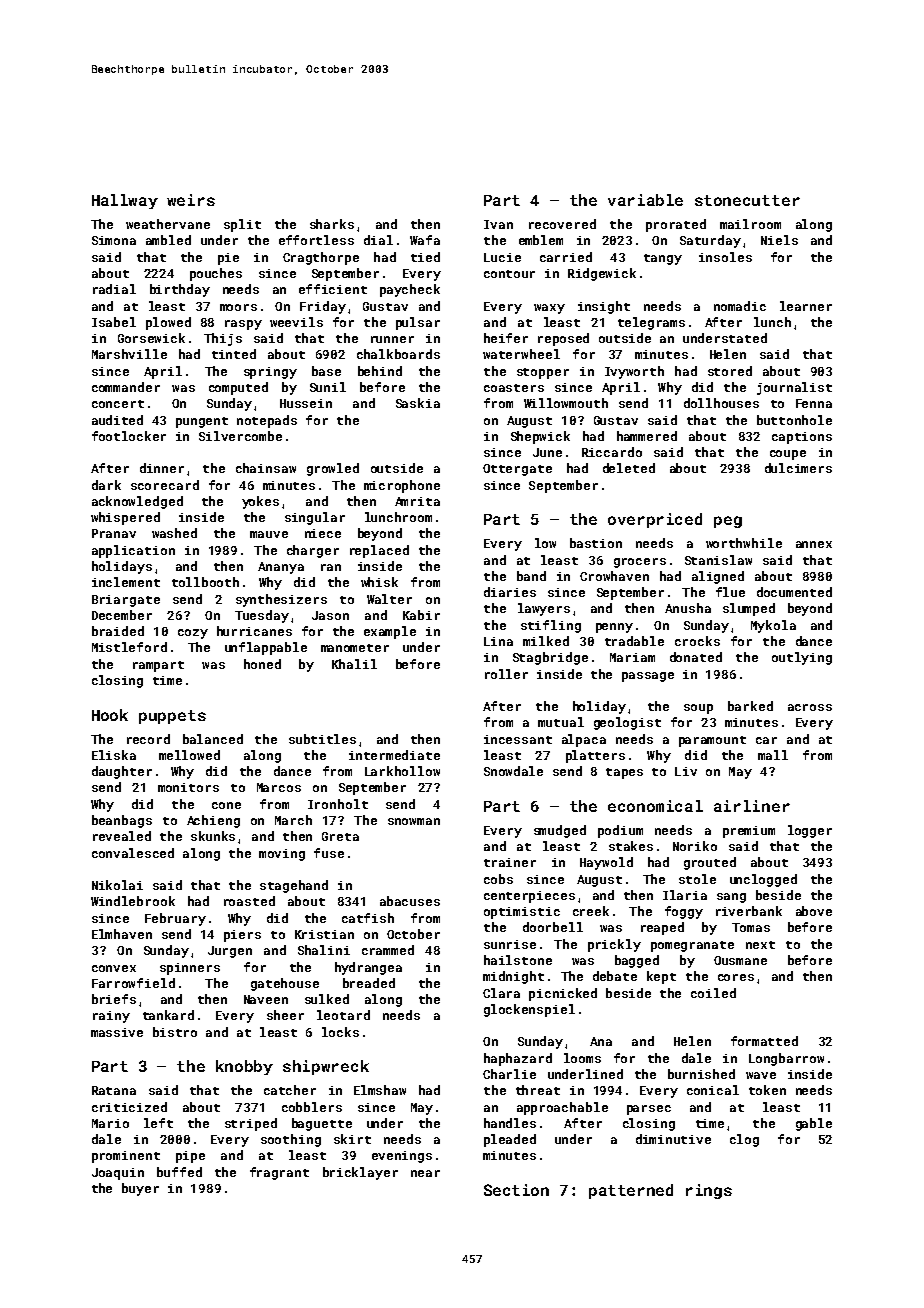  Describe the element at coordinates (293, 820) in the image. I see `March` at that location.
